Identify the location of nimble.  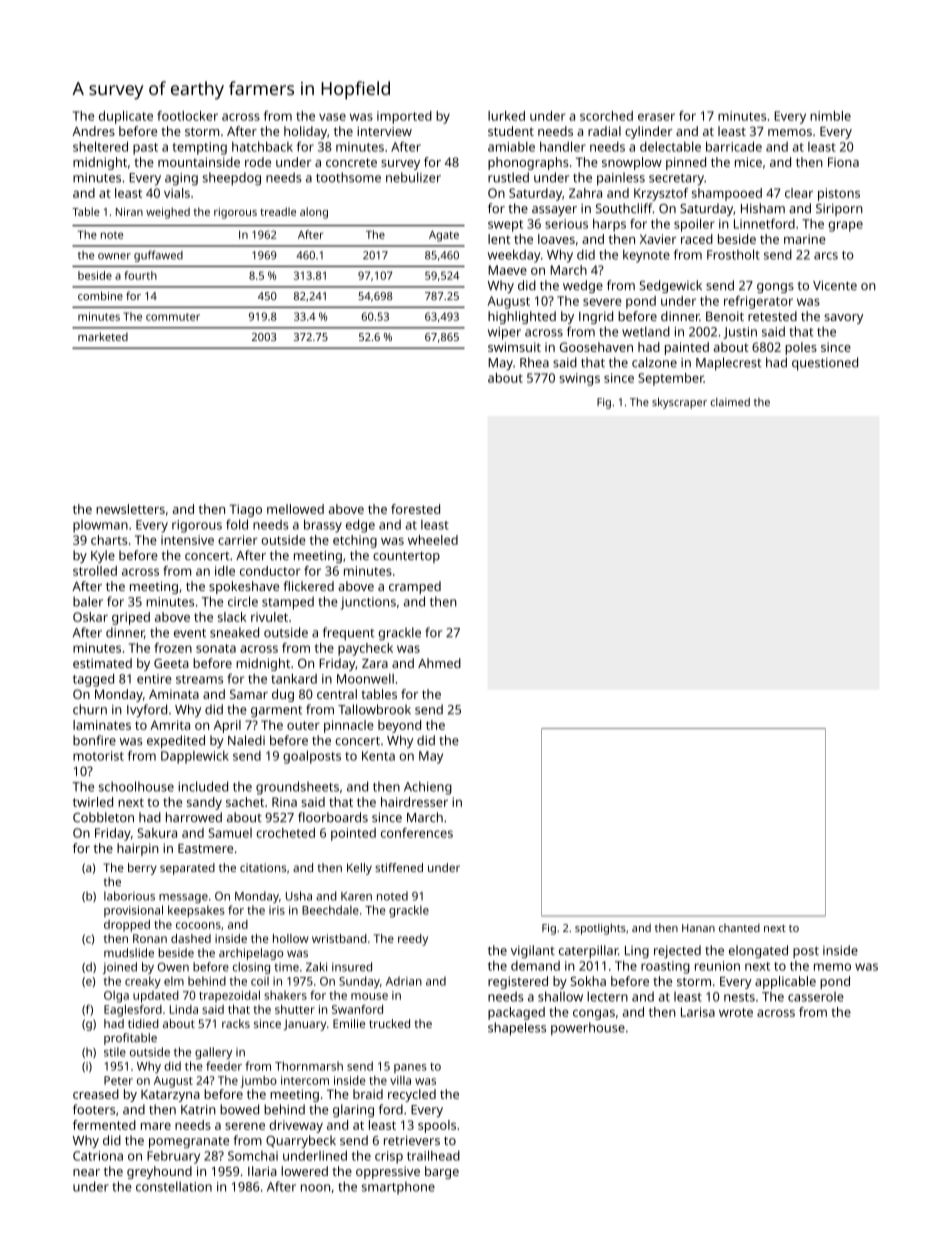
(830, 116).
